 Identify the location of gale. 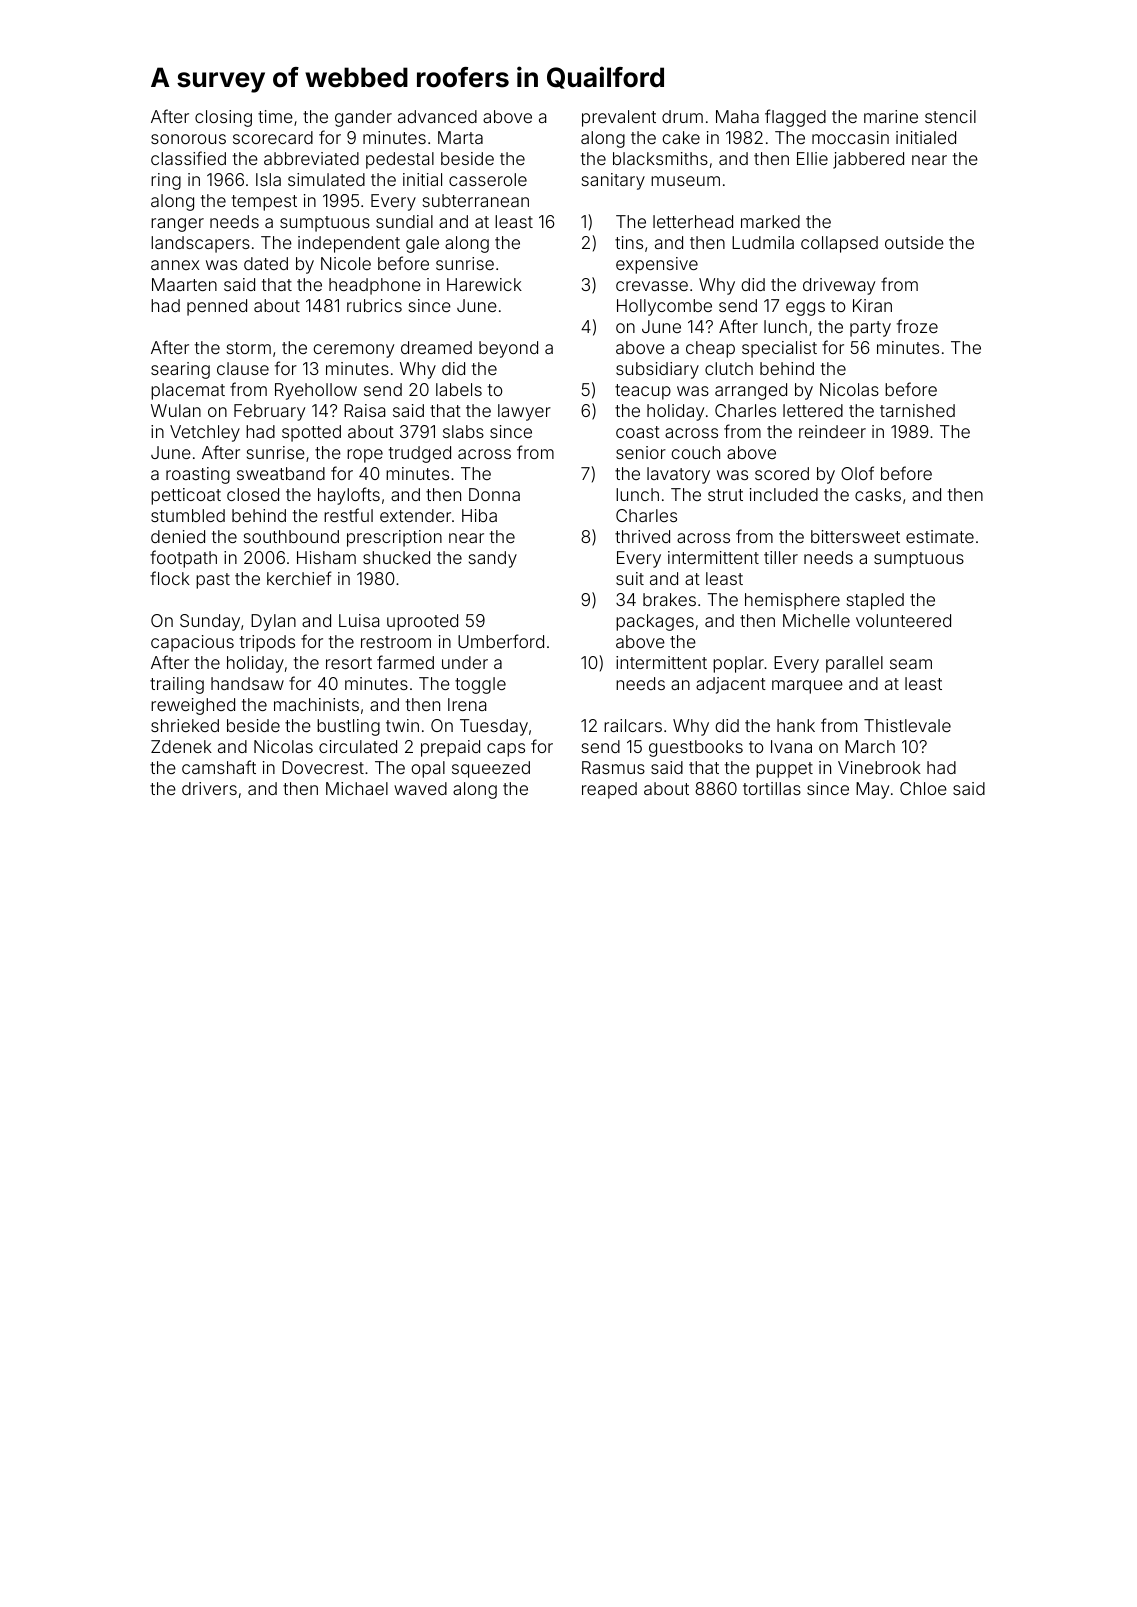
(422, 244).
